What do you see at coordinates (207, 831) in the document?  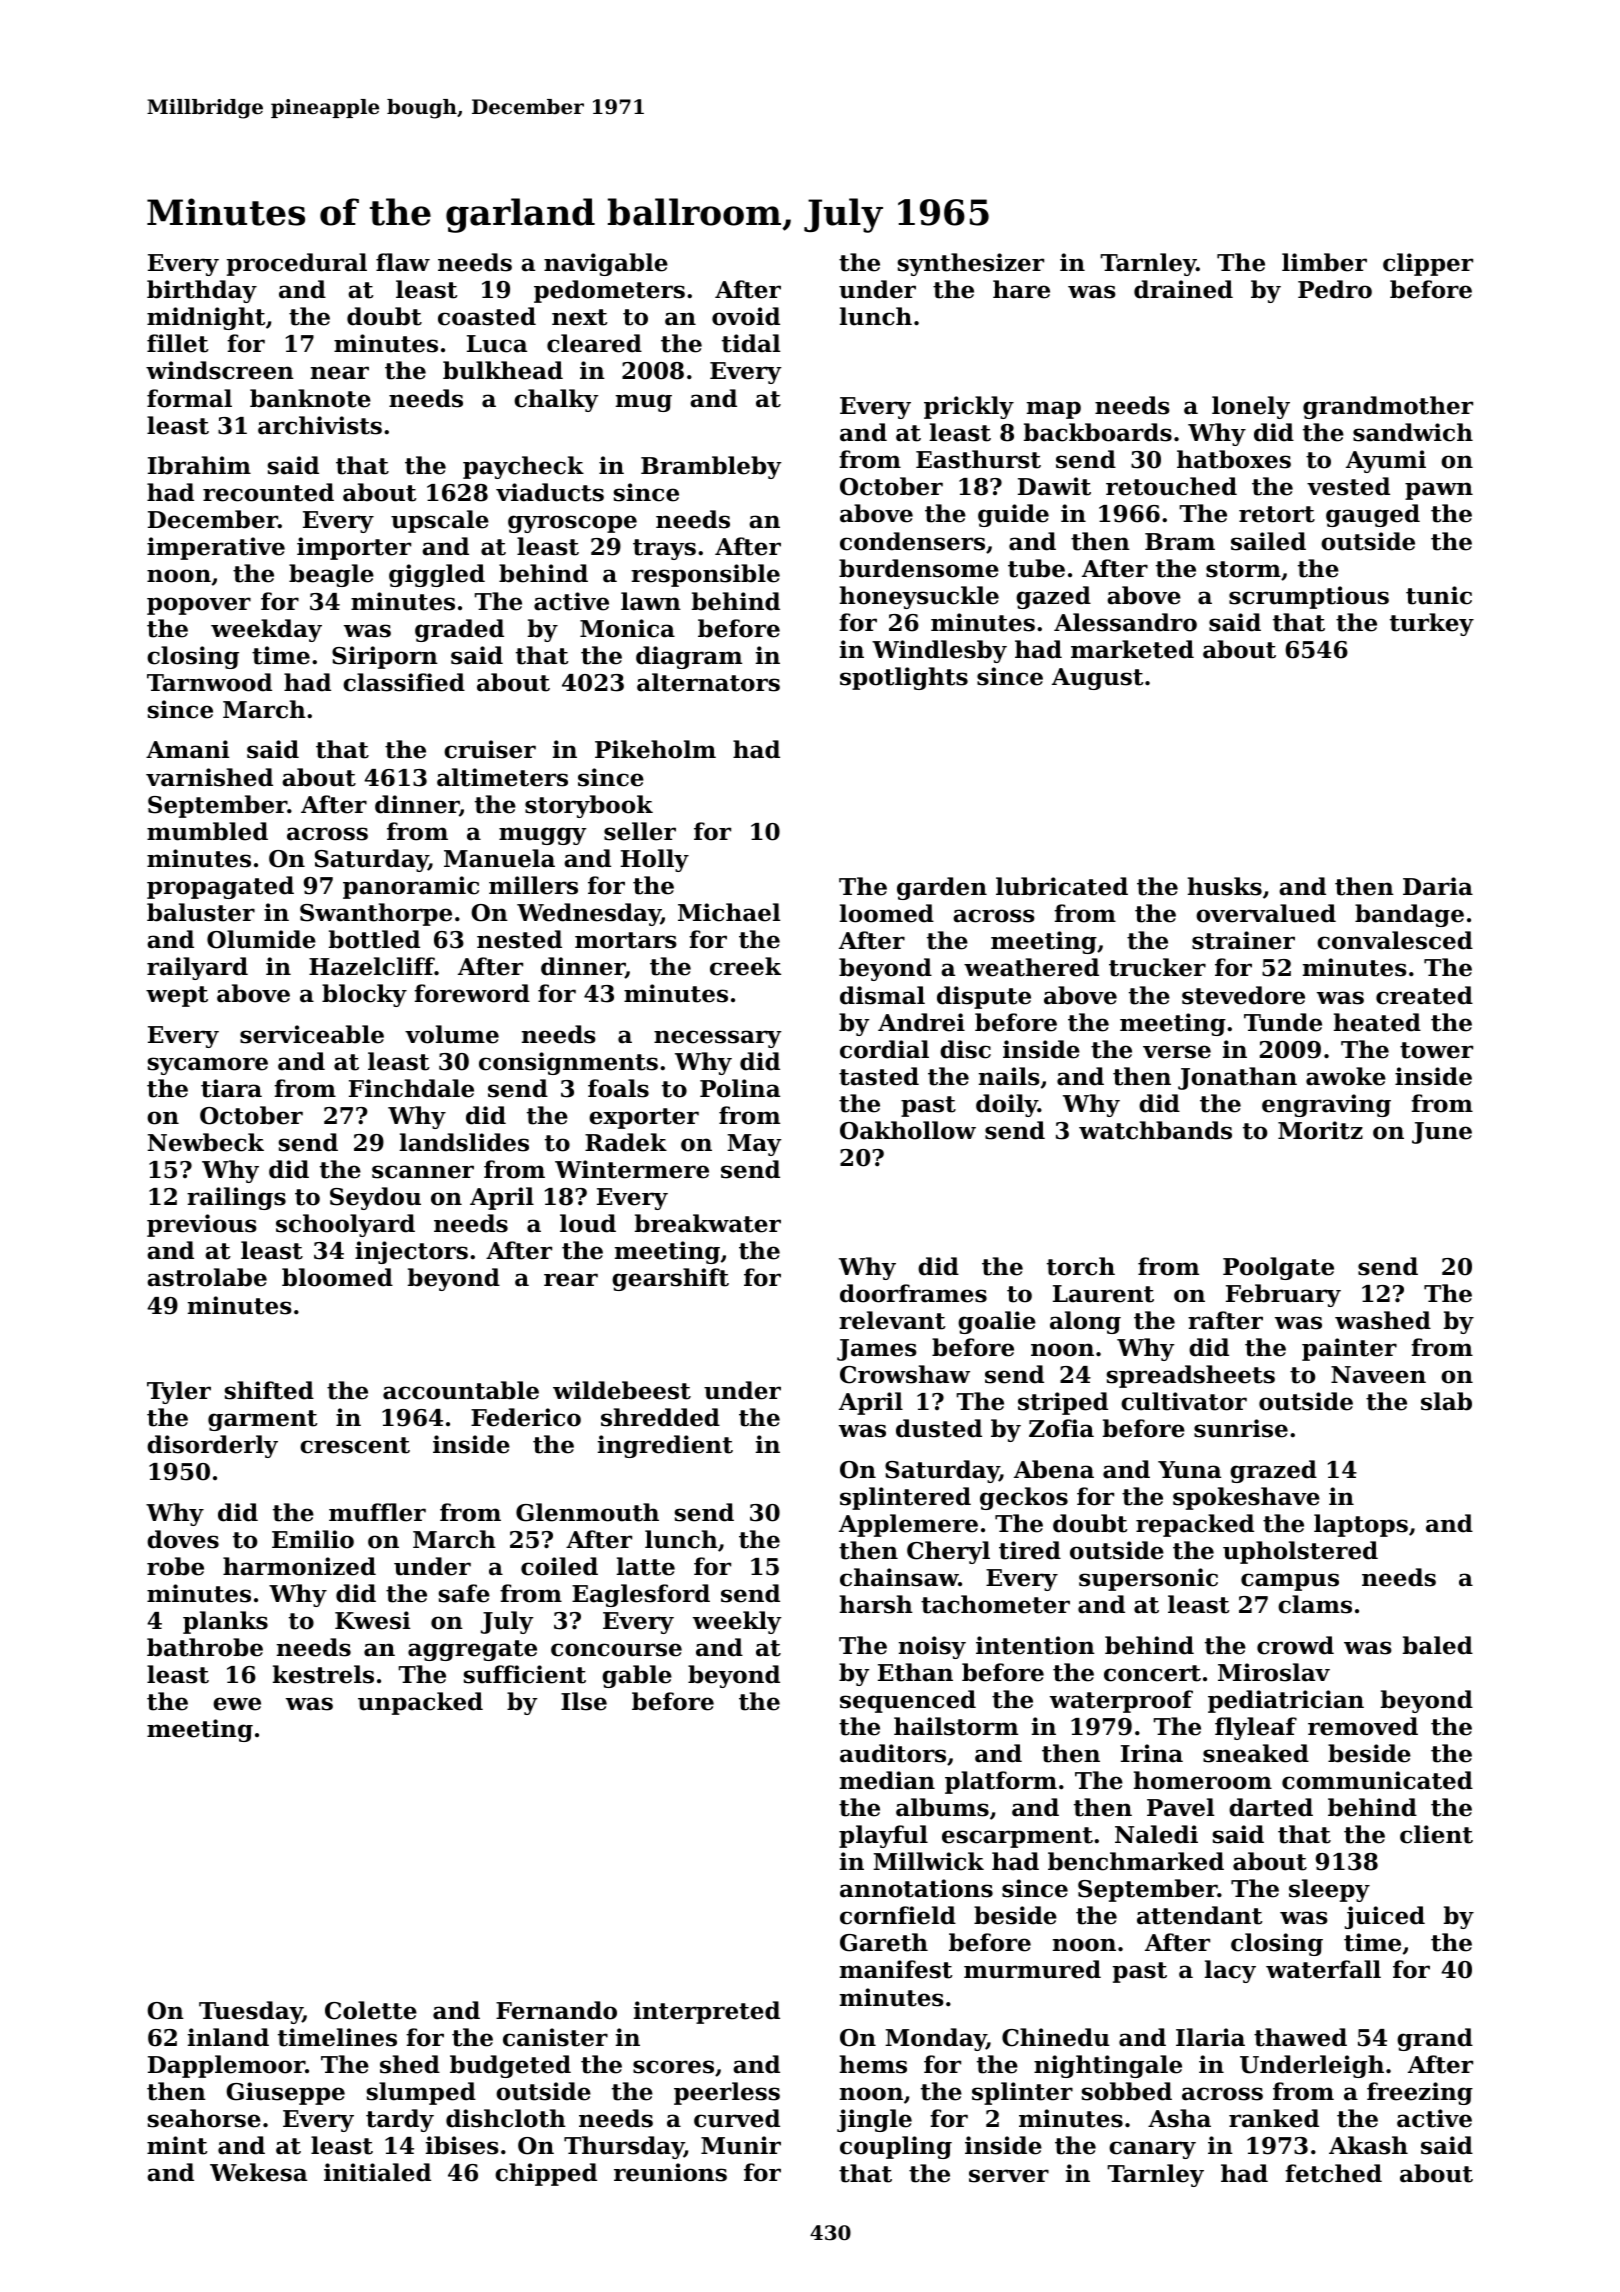 I see `mumbled` at bounding box center [207, 831].
